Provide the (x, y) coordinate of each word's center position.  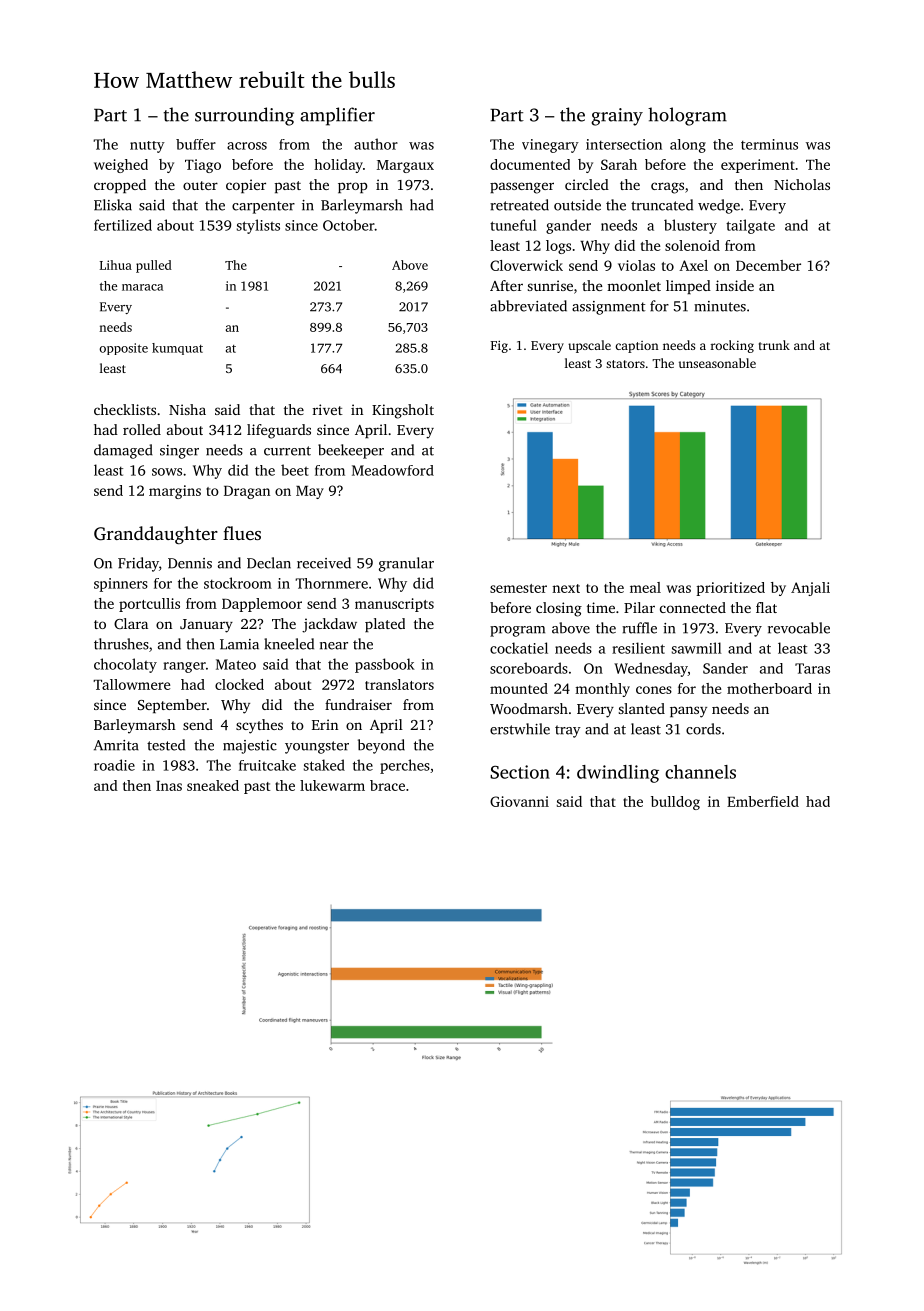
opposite (123, 349)
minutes (720, 306)
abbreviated (528, 306)
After (506, 285)
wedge (719, 206)
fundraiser (358, 704)
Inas (169, 786)
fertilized (123, 225)
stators (625, 364)
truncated (662, 205)
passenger (522, 188)
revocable (799, 628)
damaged (123, 451)
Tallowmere (131, 684)
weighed (121, 166)
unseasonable (717, 363)
